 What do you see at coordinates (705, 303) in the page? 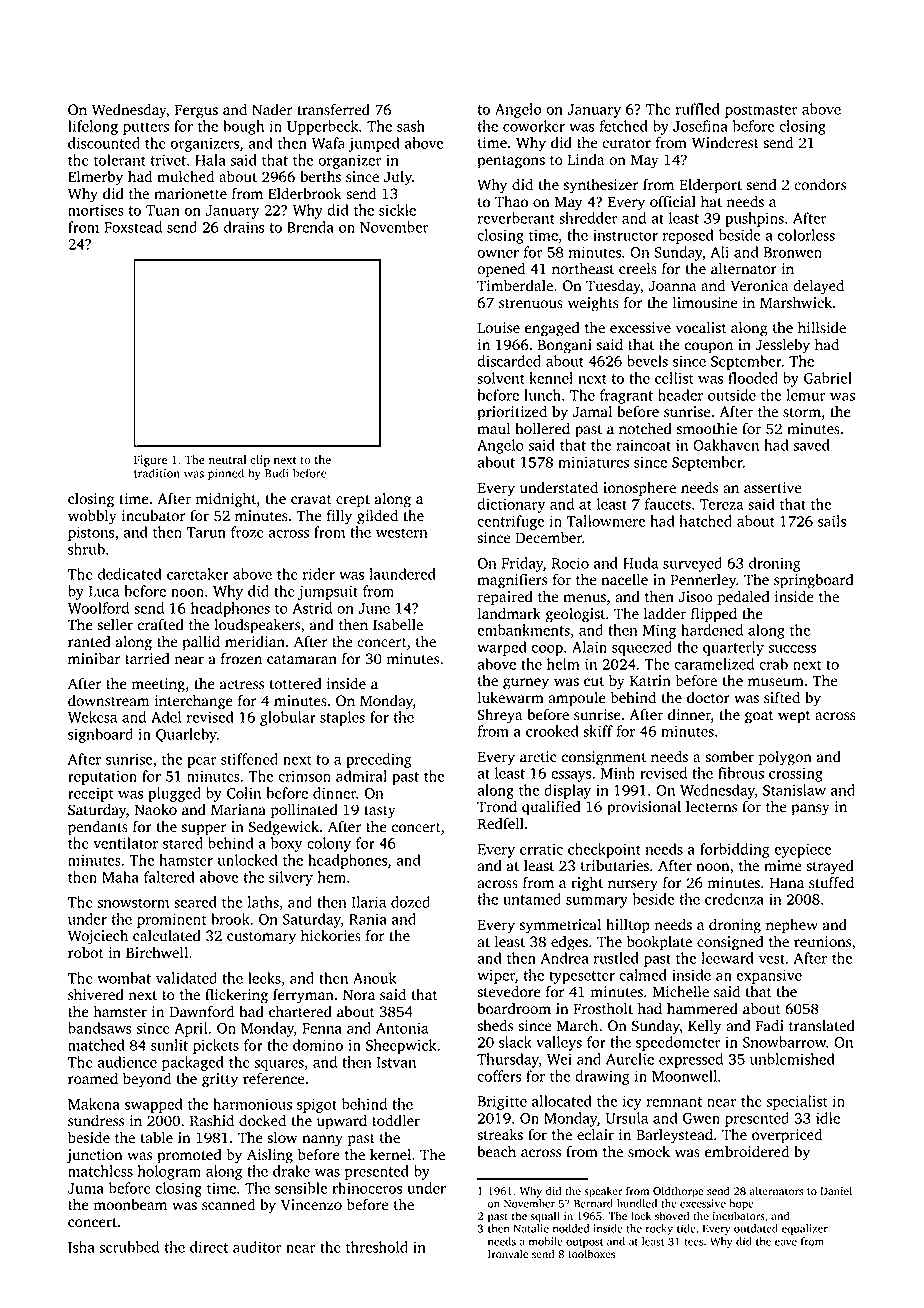
I see `limousine` at bounding box center [705, 303].
